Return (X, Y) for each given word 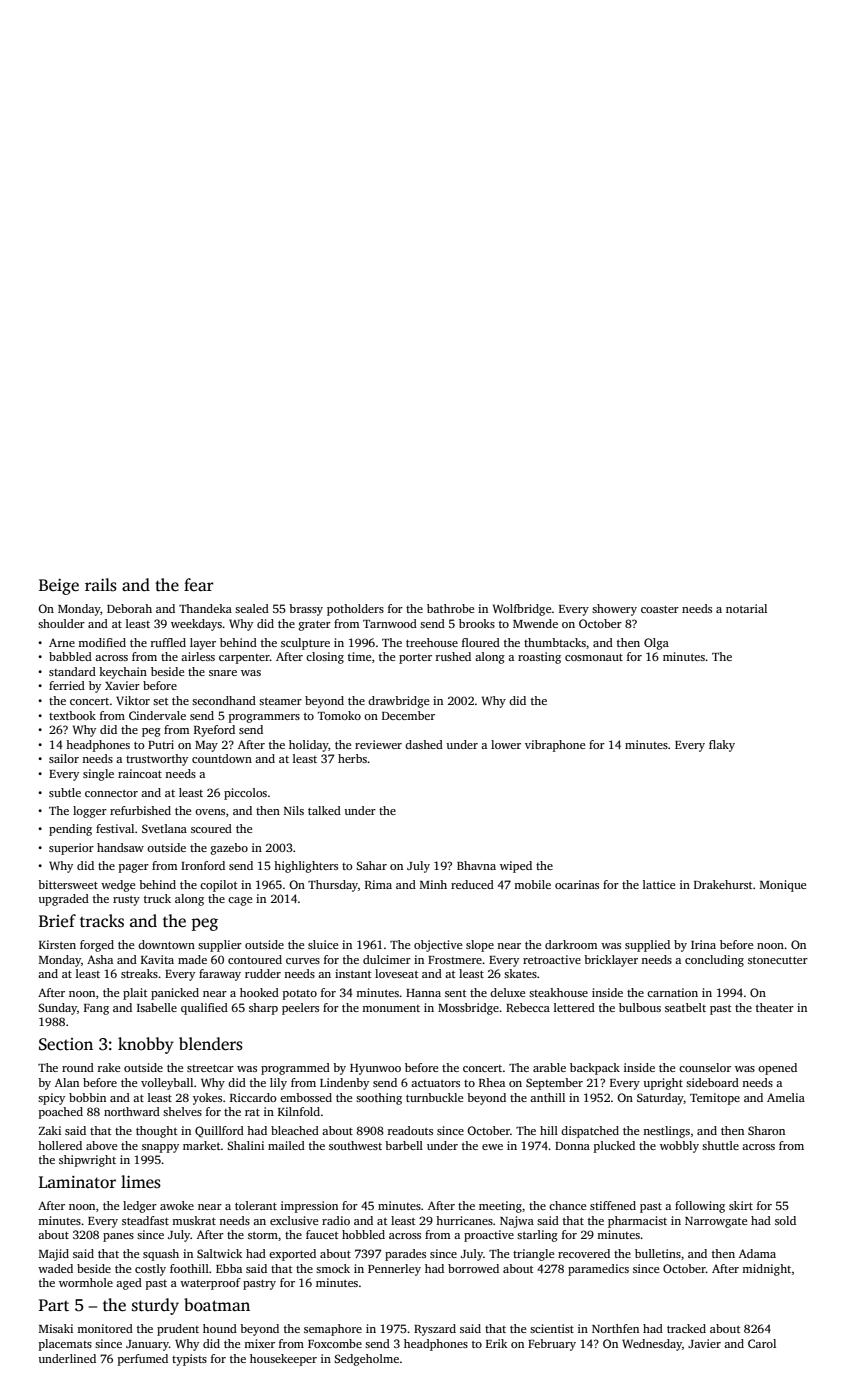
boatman (217, 1305)
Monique (783, 886)
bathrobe (450, 608)
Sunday (57, 1009)
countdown (222, 758)
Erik (496, 1343)
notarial (746, 608)
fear (199, 584)
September (554, 1084)
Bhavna (476, 865)
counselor (705, 1067)
